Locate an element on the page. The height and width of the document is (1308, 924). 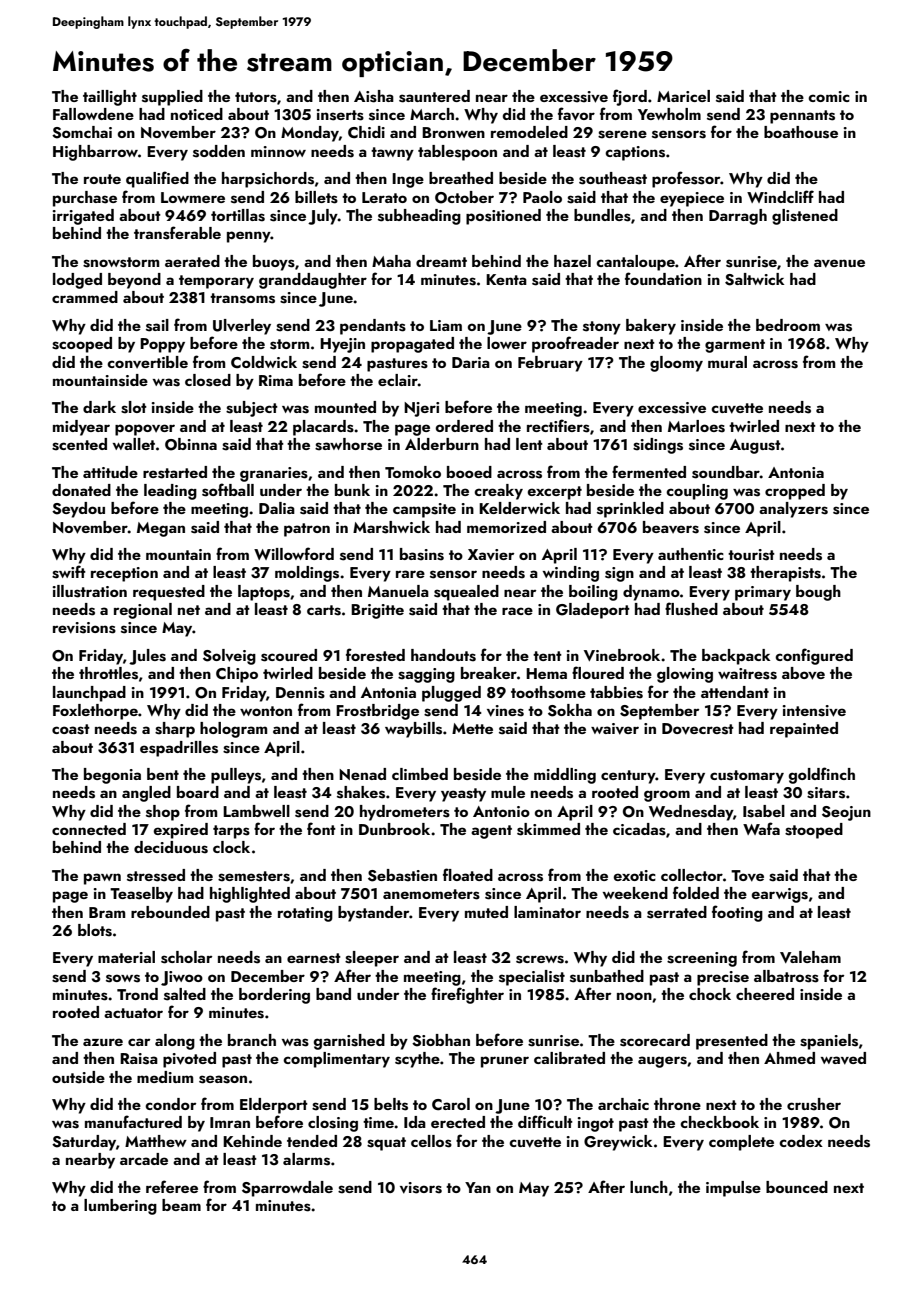
leading is located at coordinates (170, 492).
